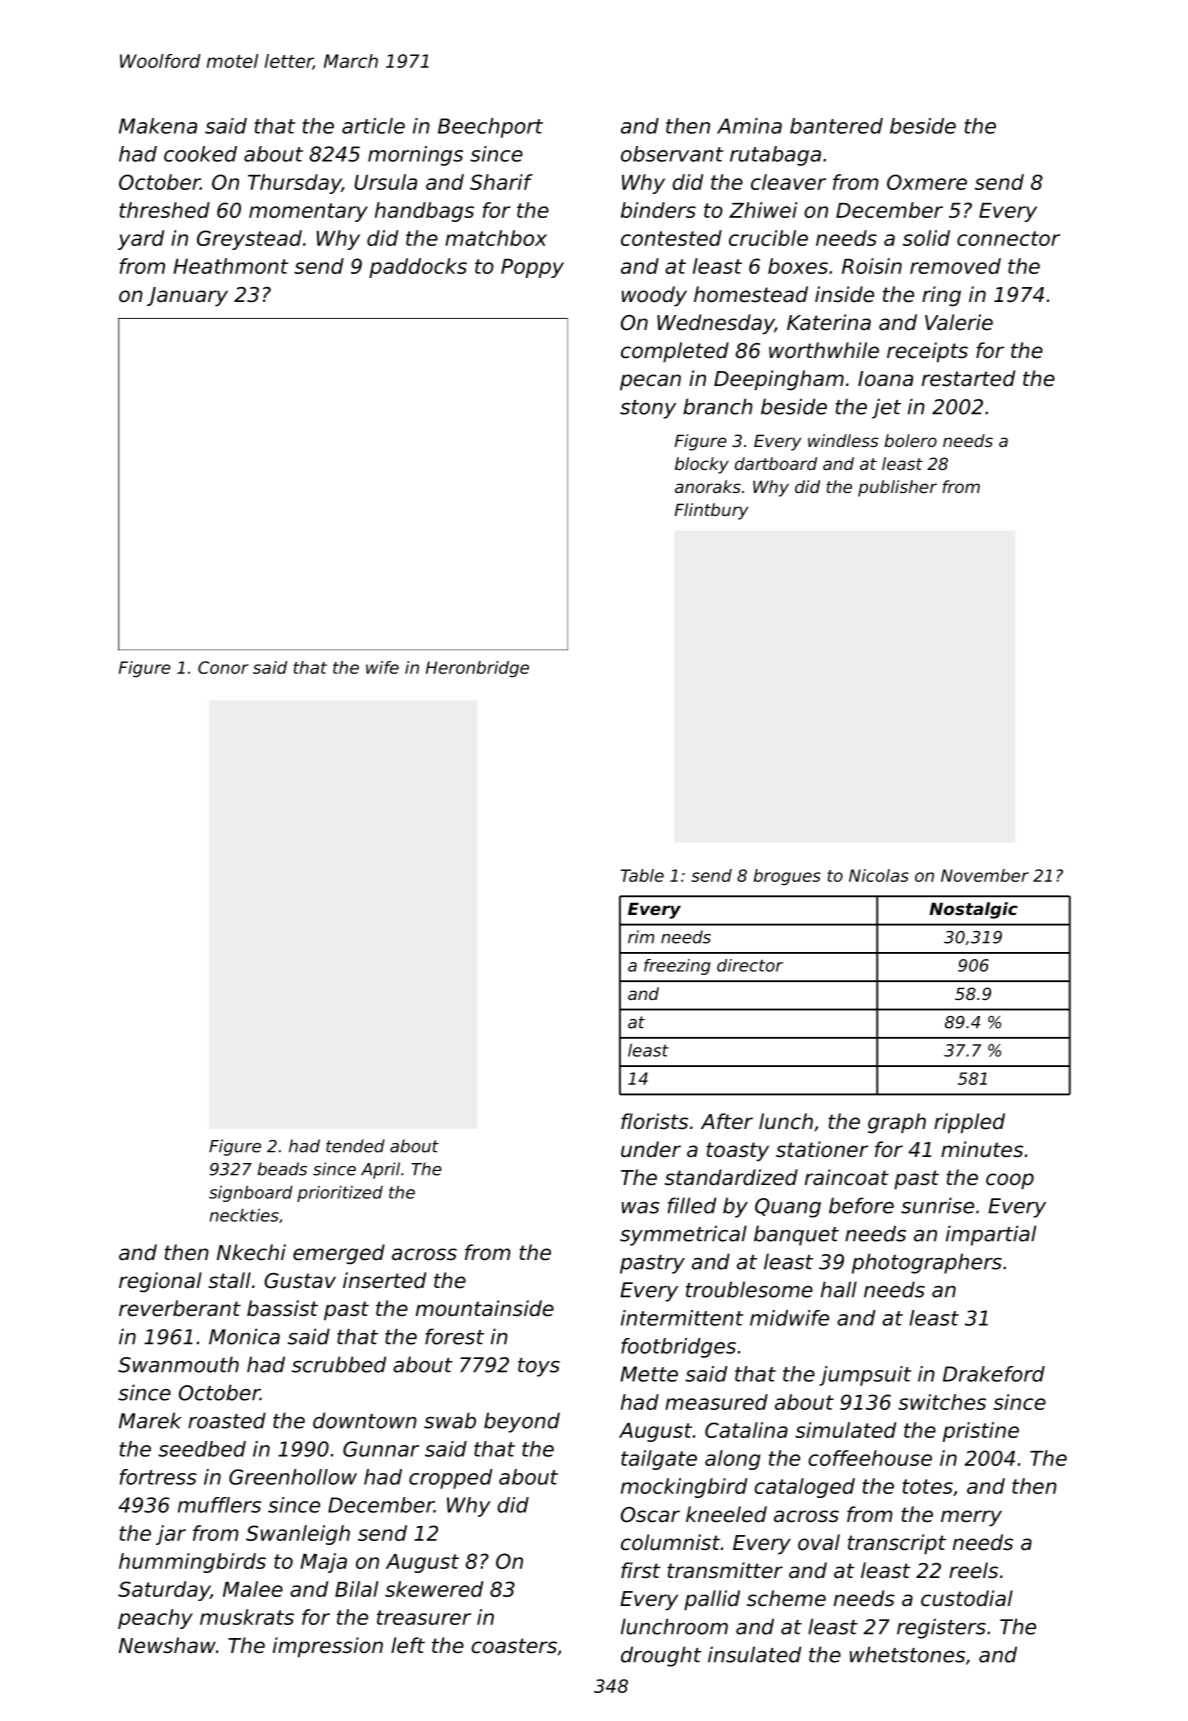 Image resolution: width=1188 pixels, height=1721 pixels. Describe the element at coordinates (490, 128) in the screenshot. I see `Beechport` at that location.
